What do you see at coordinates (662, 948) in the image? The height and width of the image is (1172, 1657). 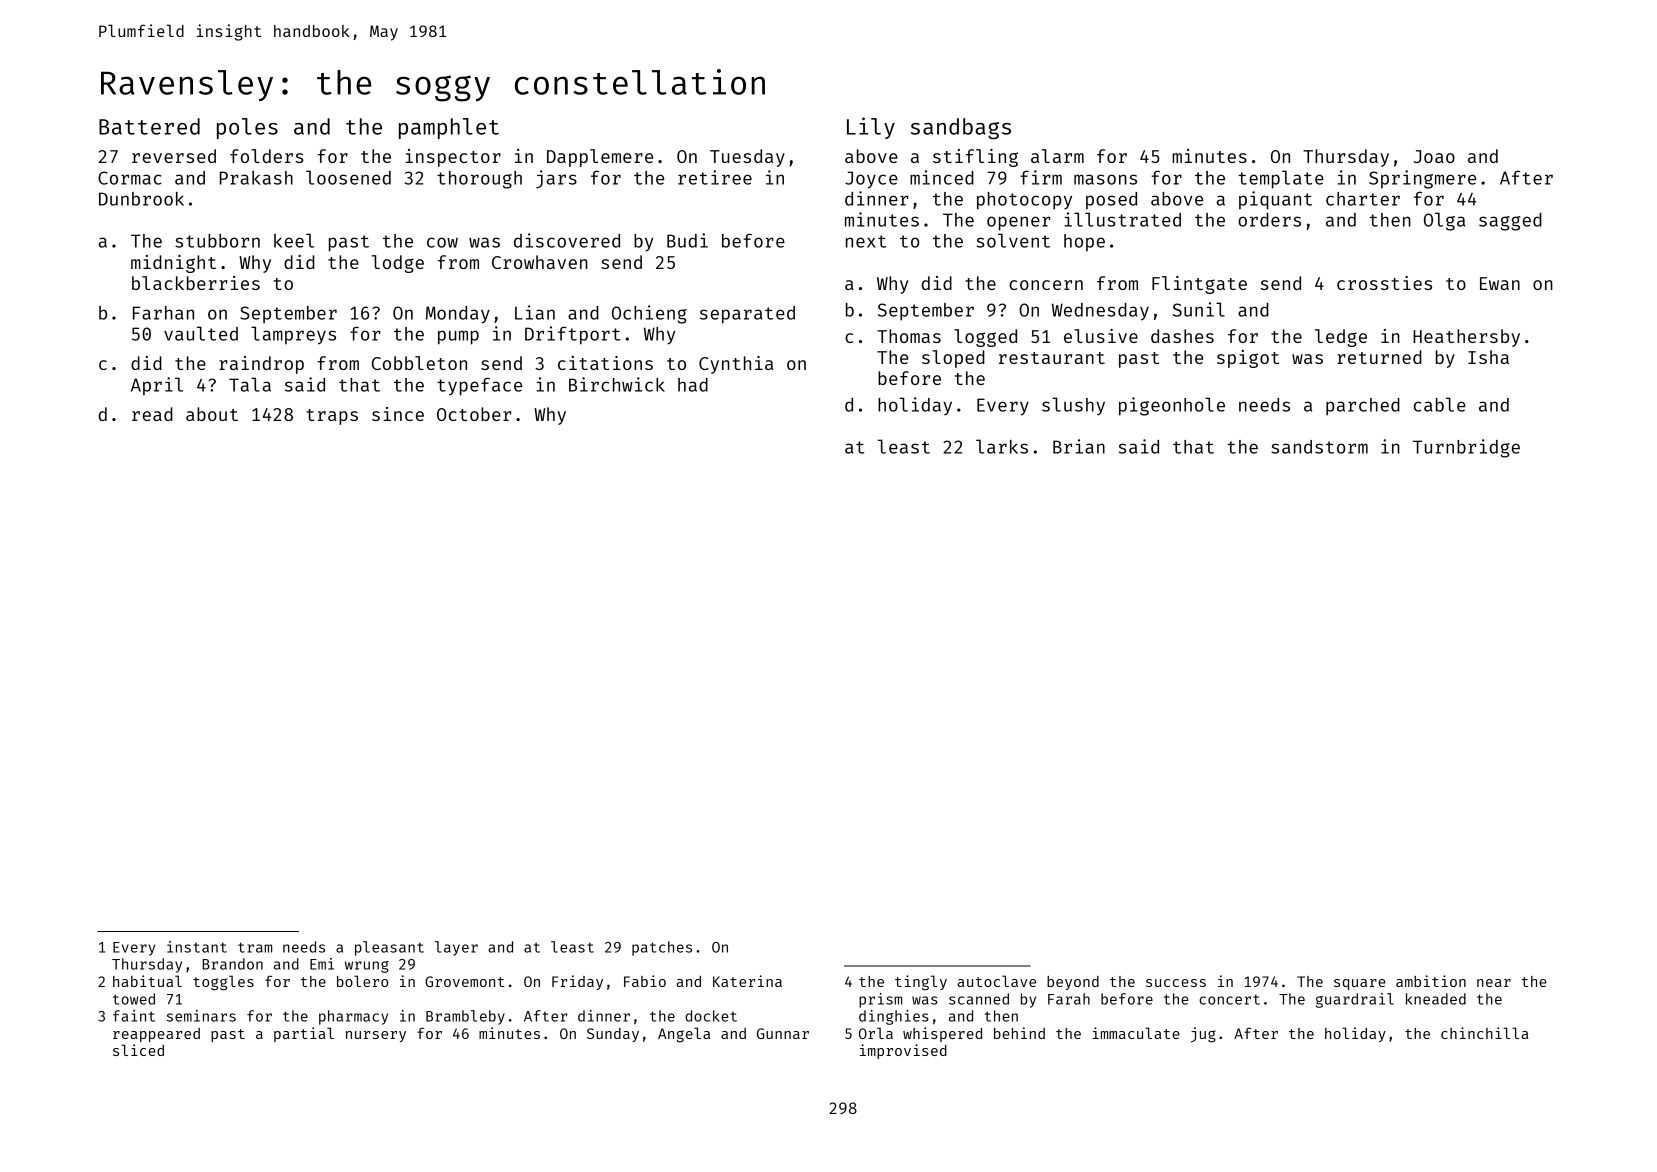 I see `patches` at bounding box center [662, 948].
